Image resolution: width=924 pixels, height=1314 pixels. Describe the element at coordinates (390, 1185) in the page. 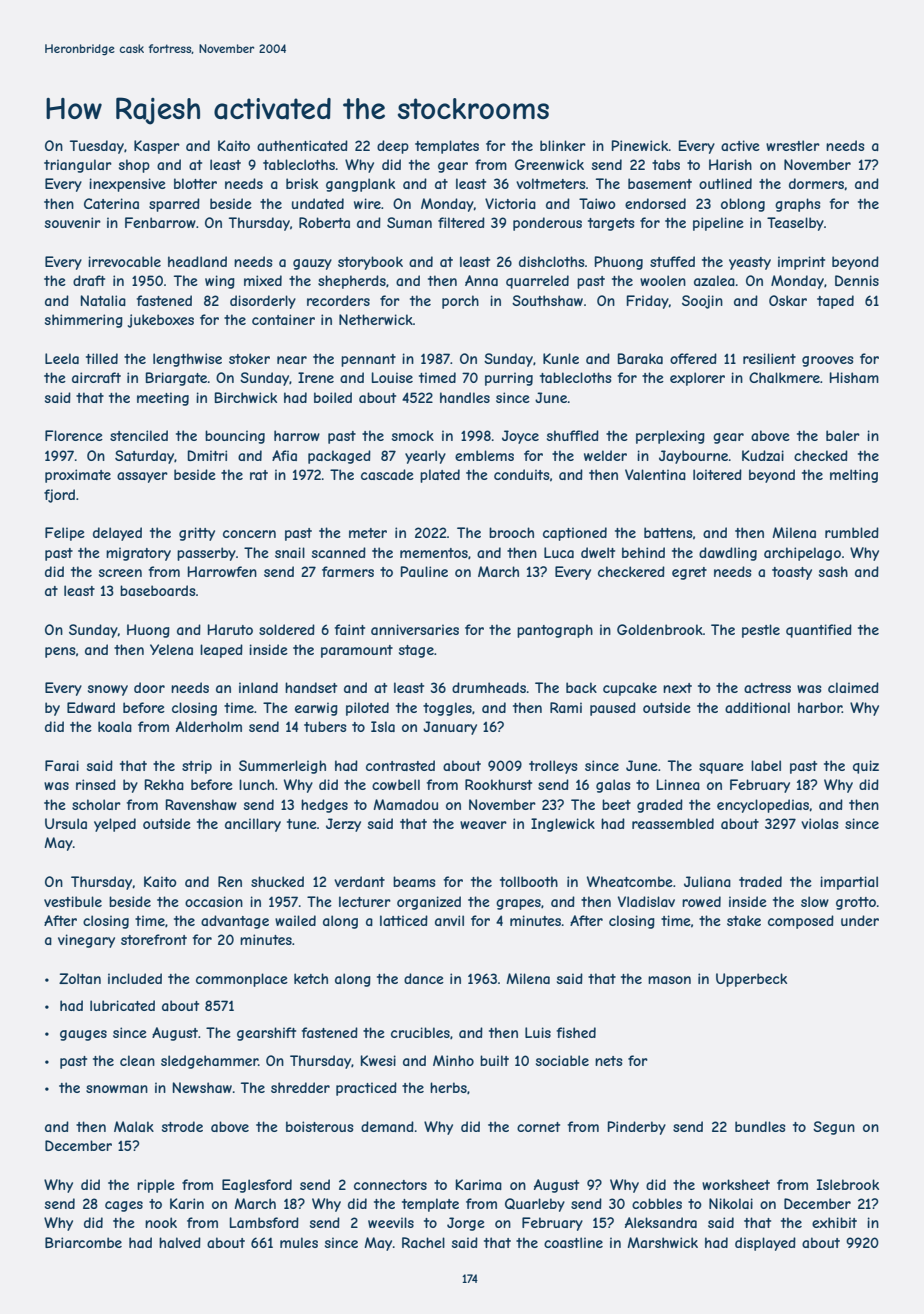

I see `connectors` at that location.
